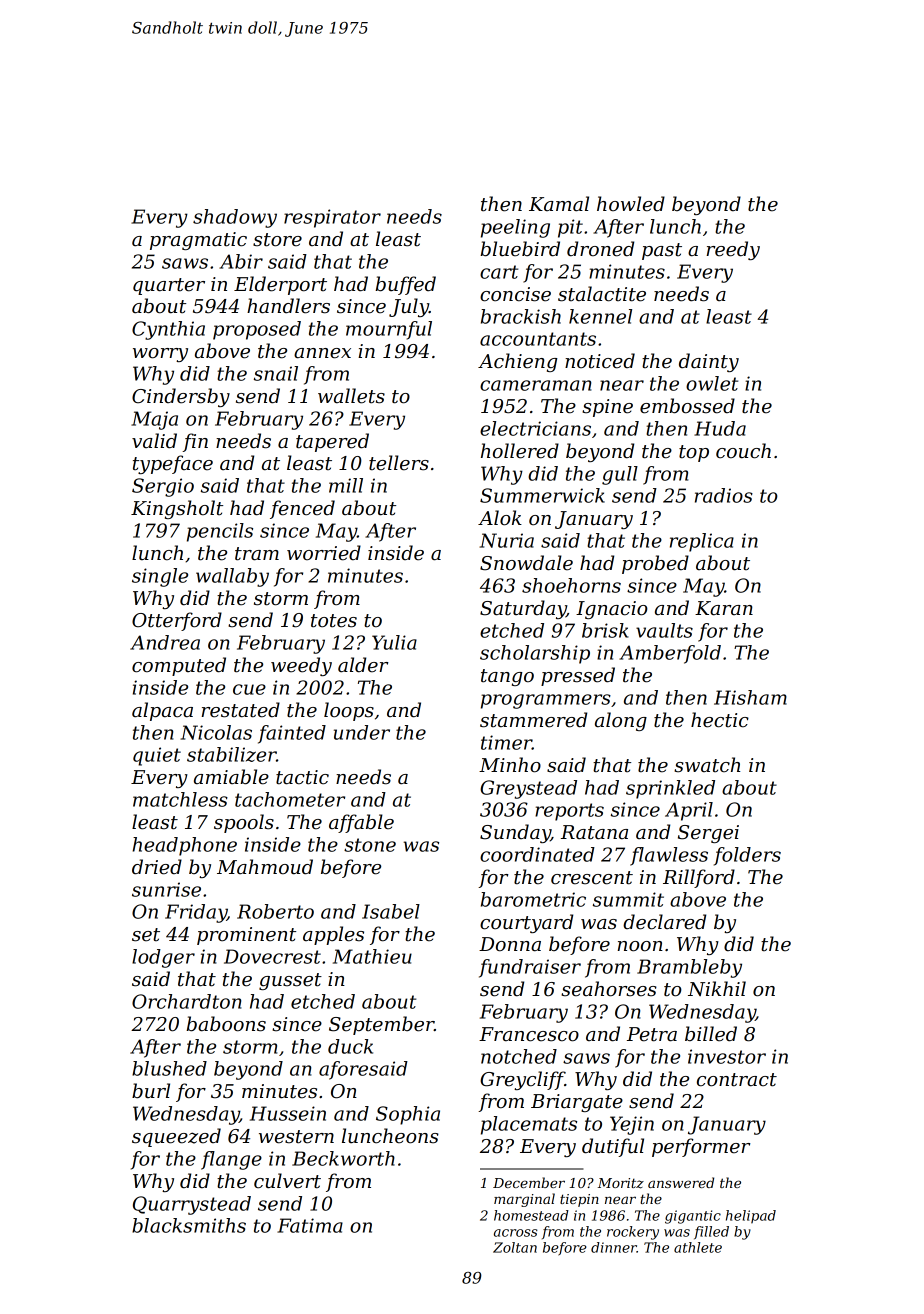  I want to click on Mathieu, so click(372, 956).
